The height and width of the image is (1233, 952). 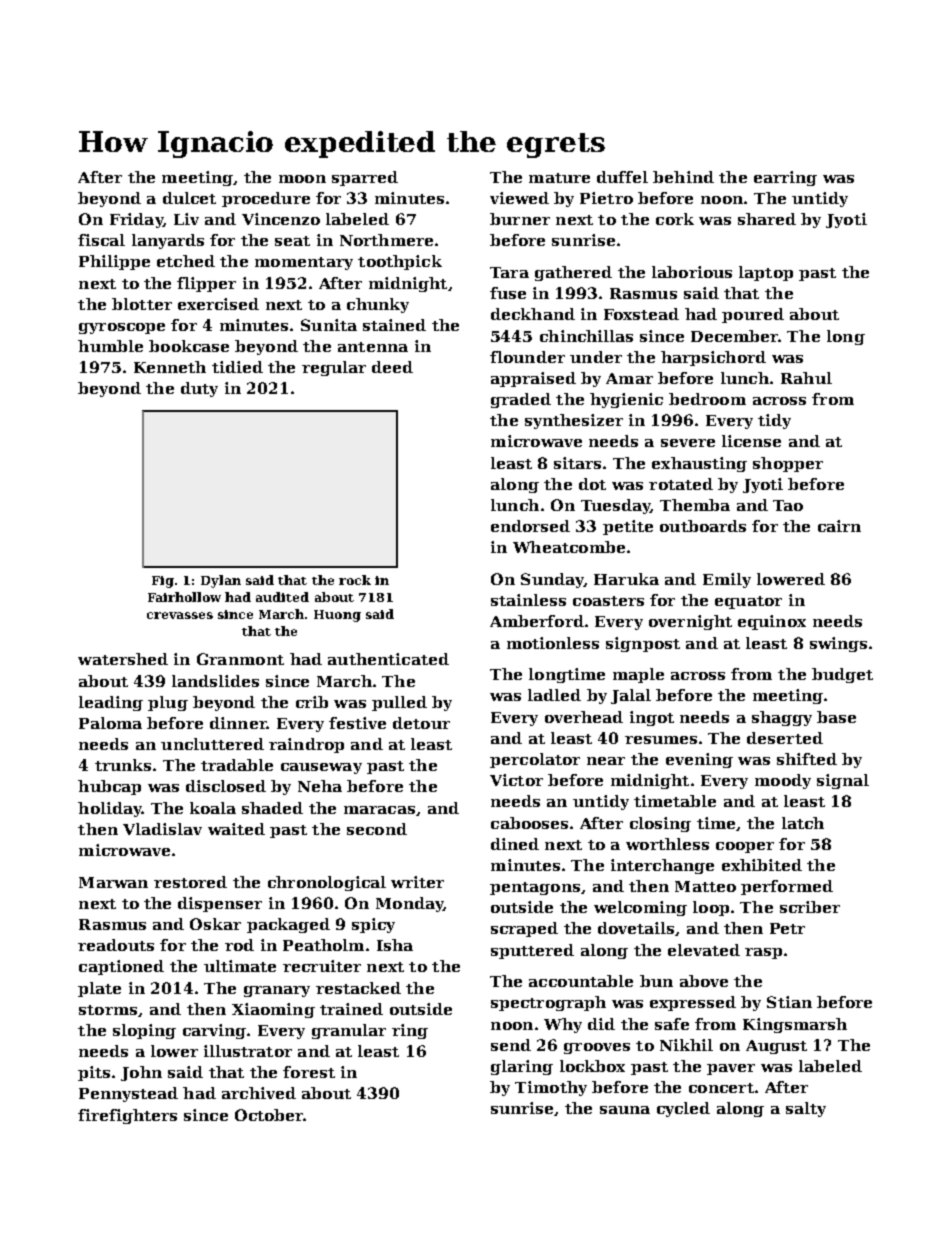 I want to click on sparred, so click(x=365, y=178).
